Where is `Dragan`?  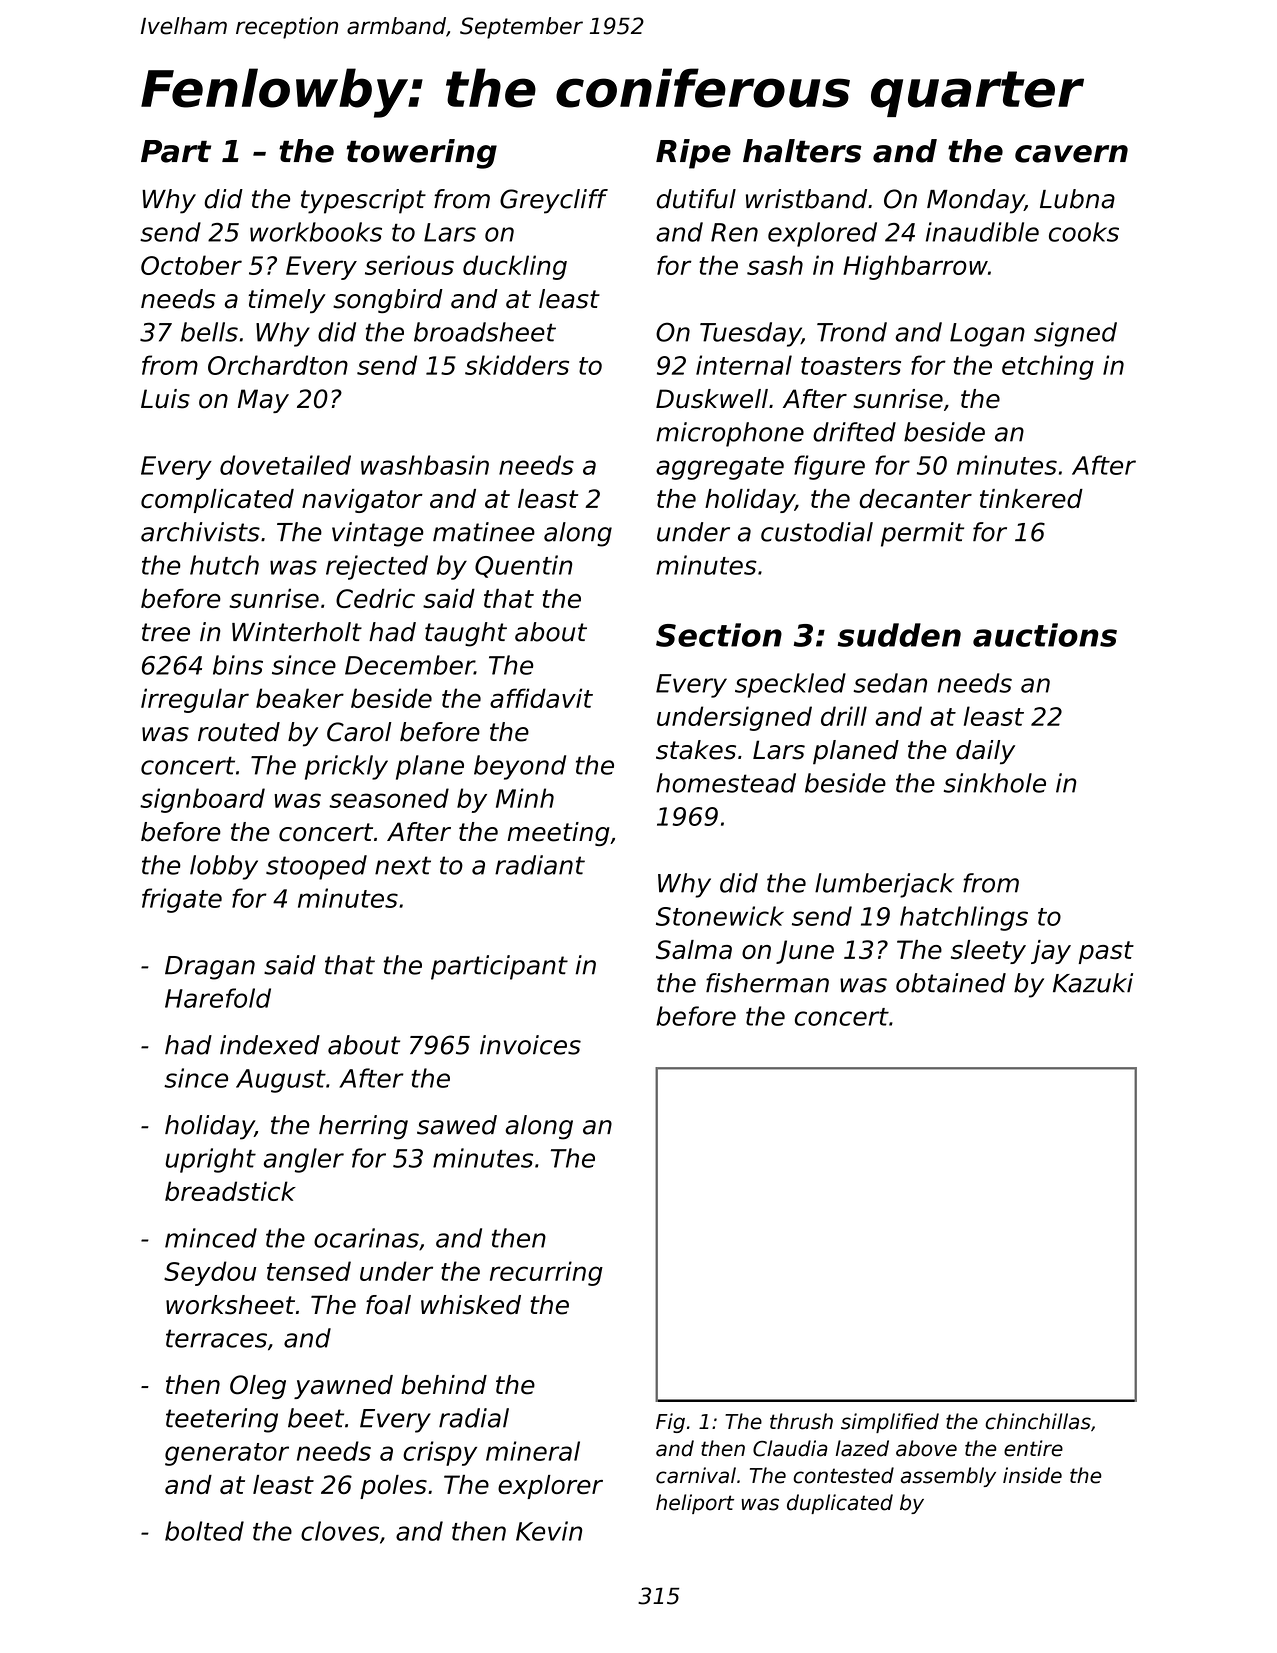
Dragan is located at coordinates (210, 968).
